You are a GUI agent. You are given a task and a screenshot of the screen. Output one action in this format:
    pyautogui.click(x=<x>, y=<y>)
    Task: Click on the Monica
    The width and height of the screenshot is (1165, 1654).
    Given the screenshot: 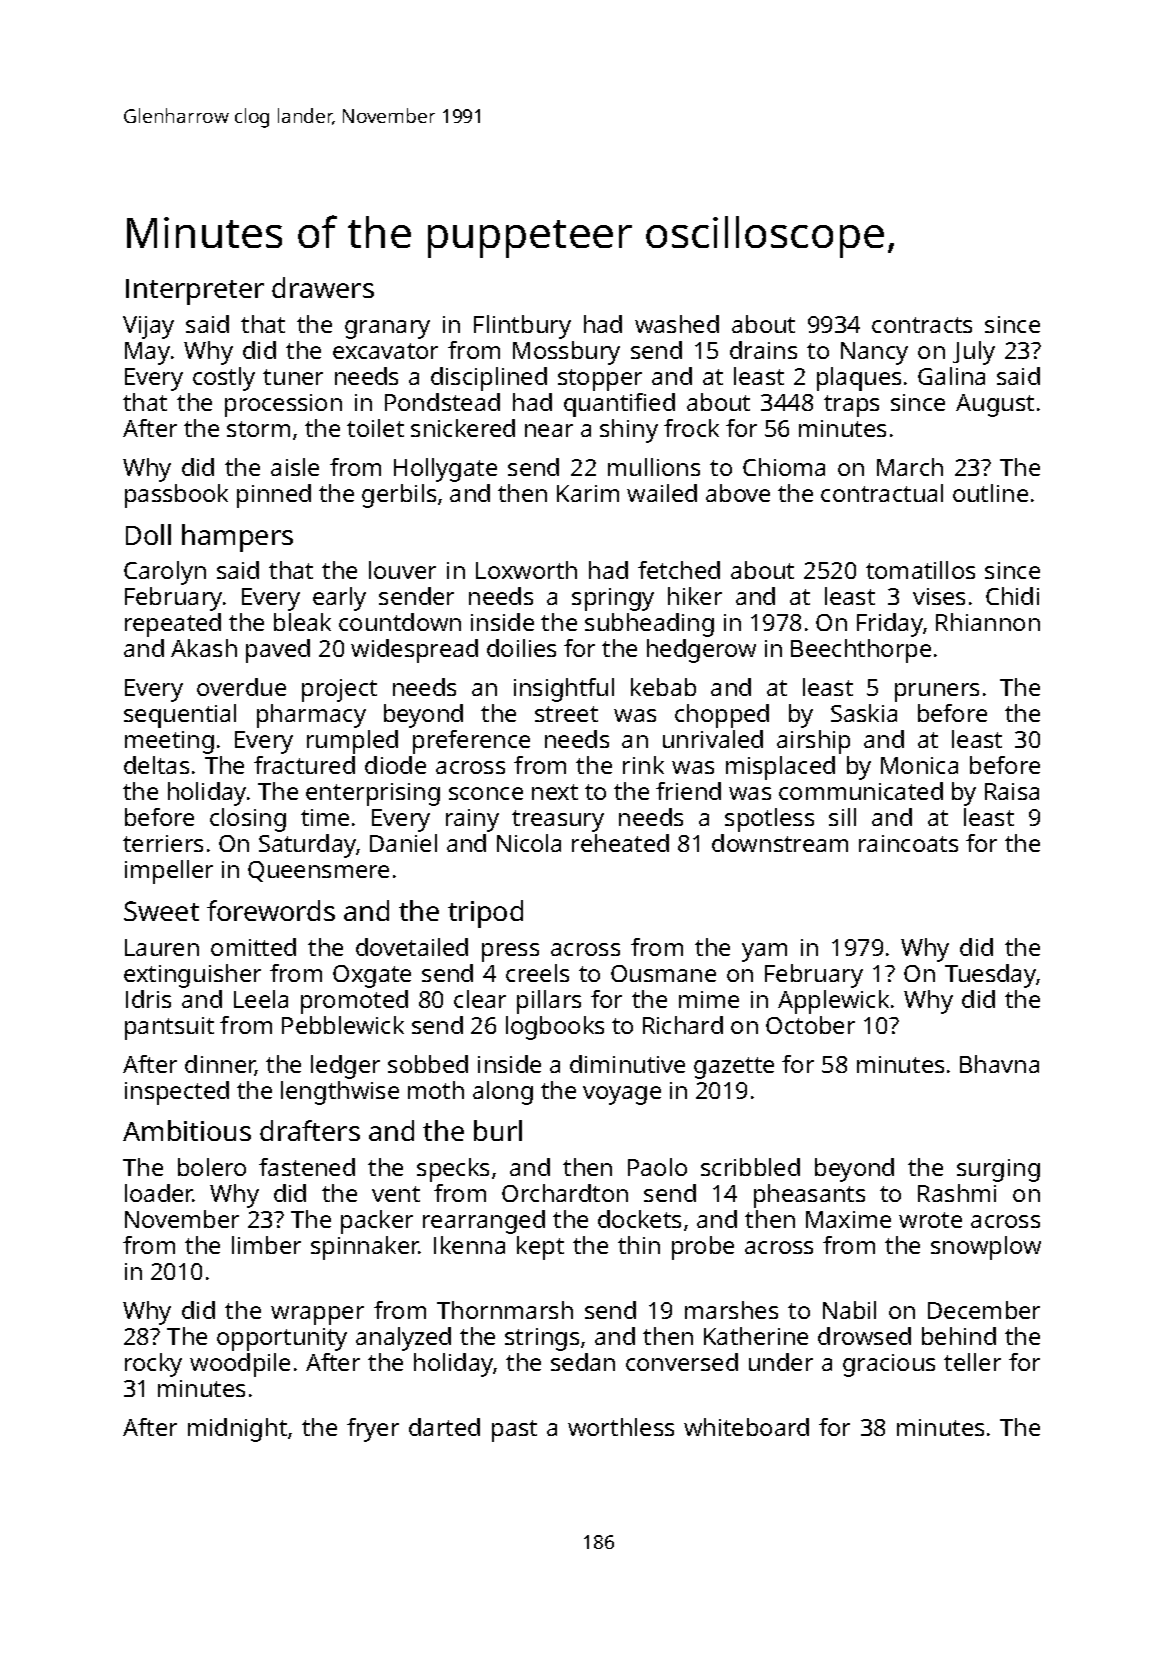 What is the action you would take?
    pyautogui.click(x=919, y=765)
